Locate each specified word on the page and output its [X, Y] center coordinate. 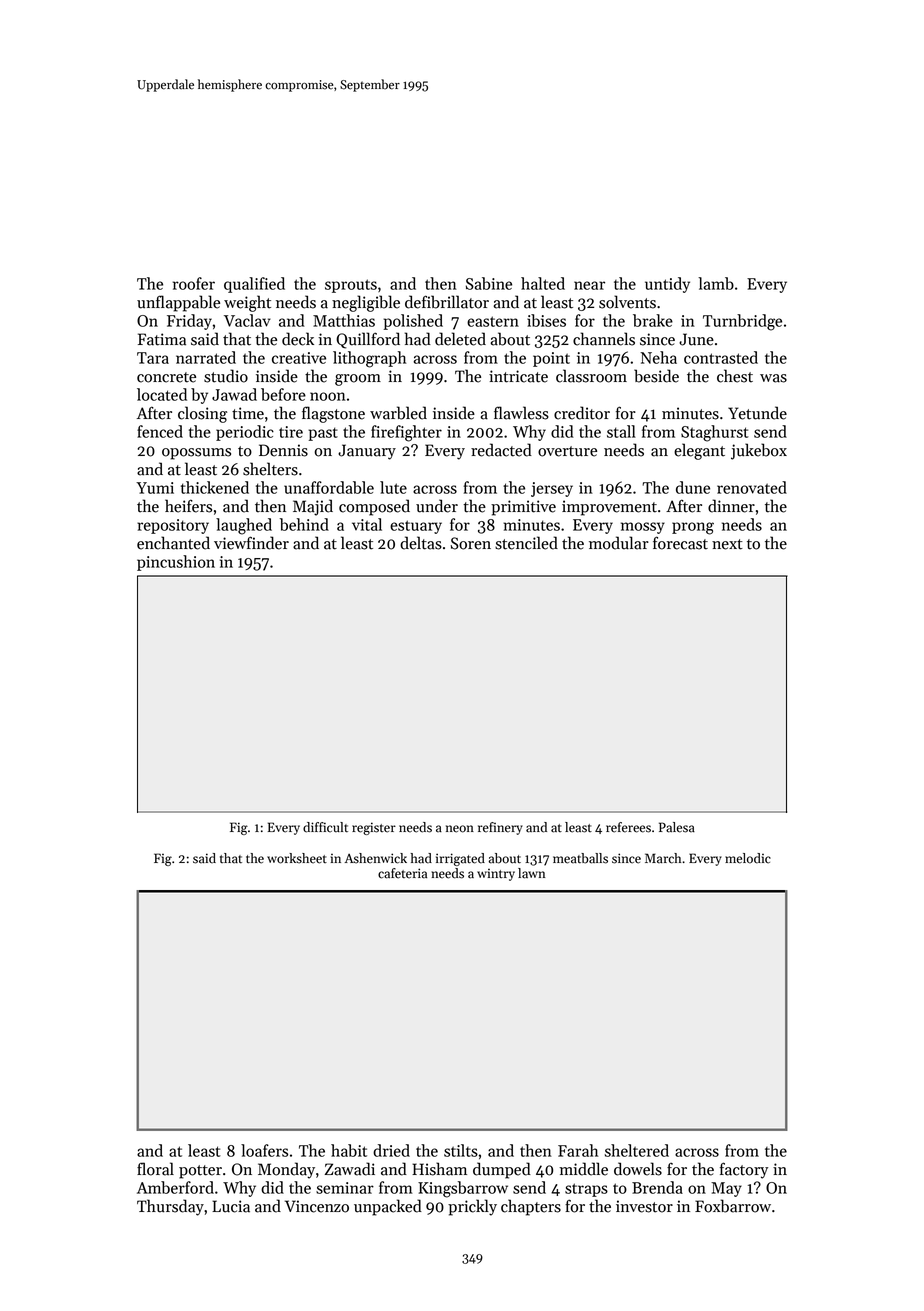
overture [567, 451]
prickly [472, 1207]
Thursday [170, 1207]
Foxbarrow [733, 1206]
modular [619, 543]
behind [304, 524]
